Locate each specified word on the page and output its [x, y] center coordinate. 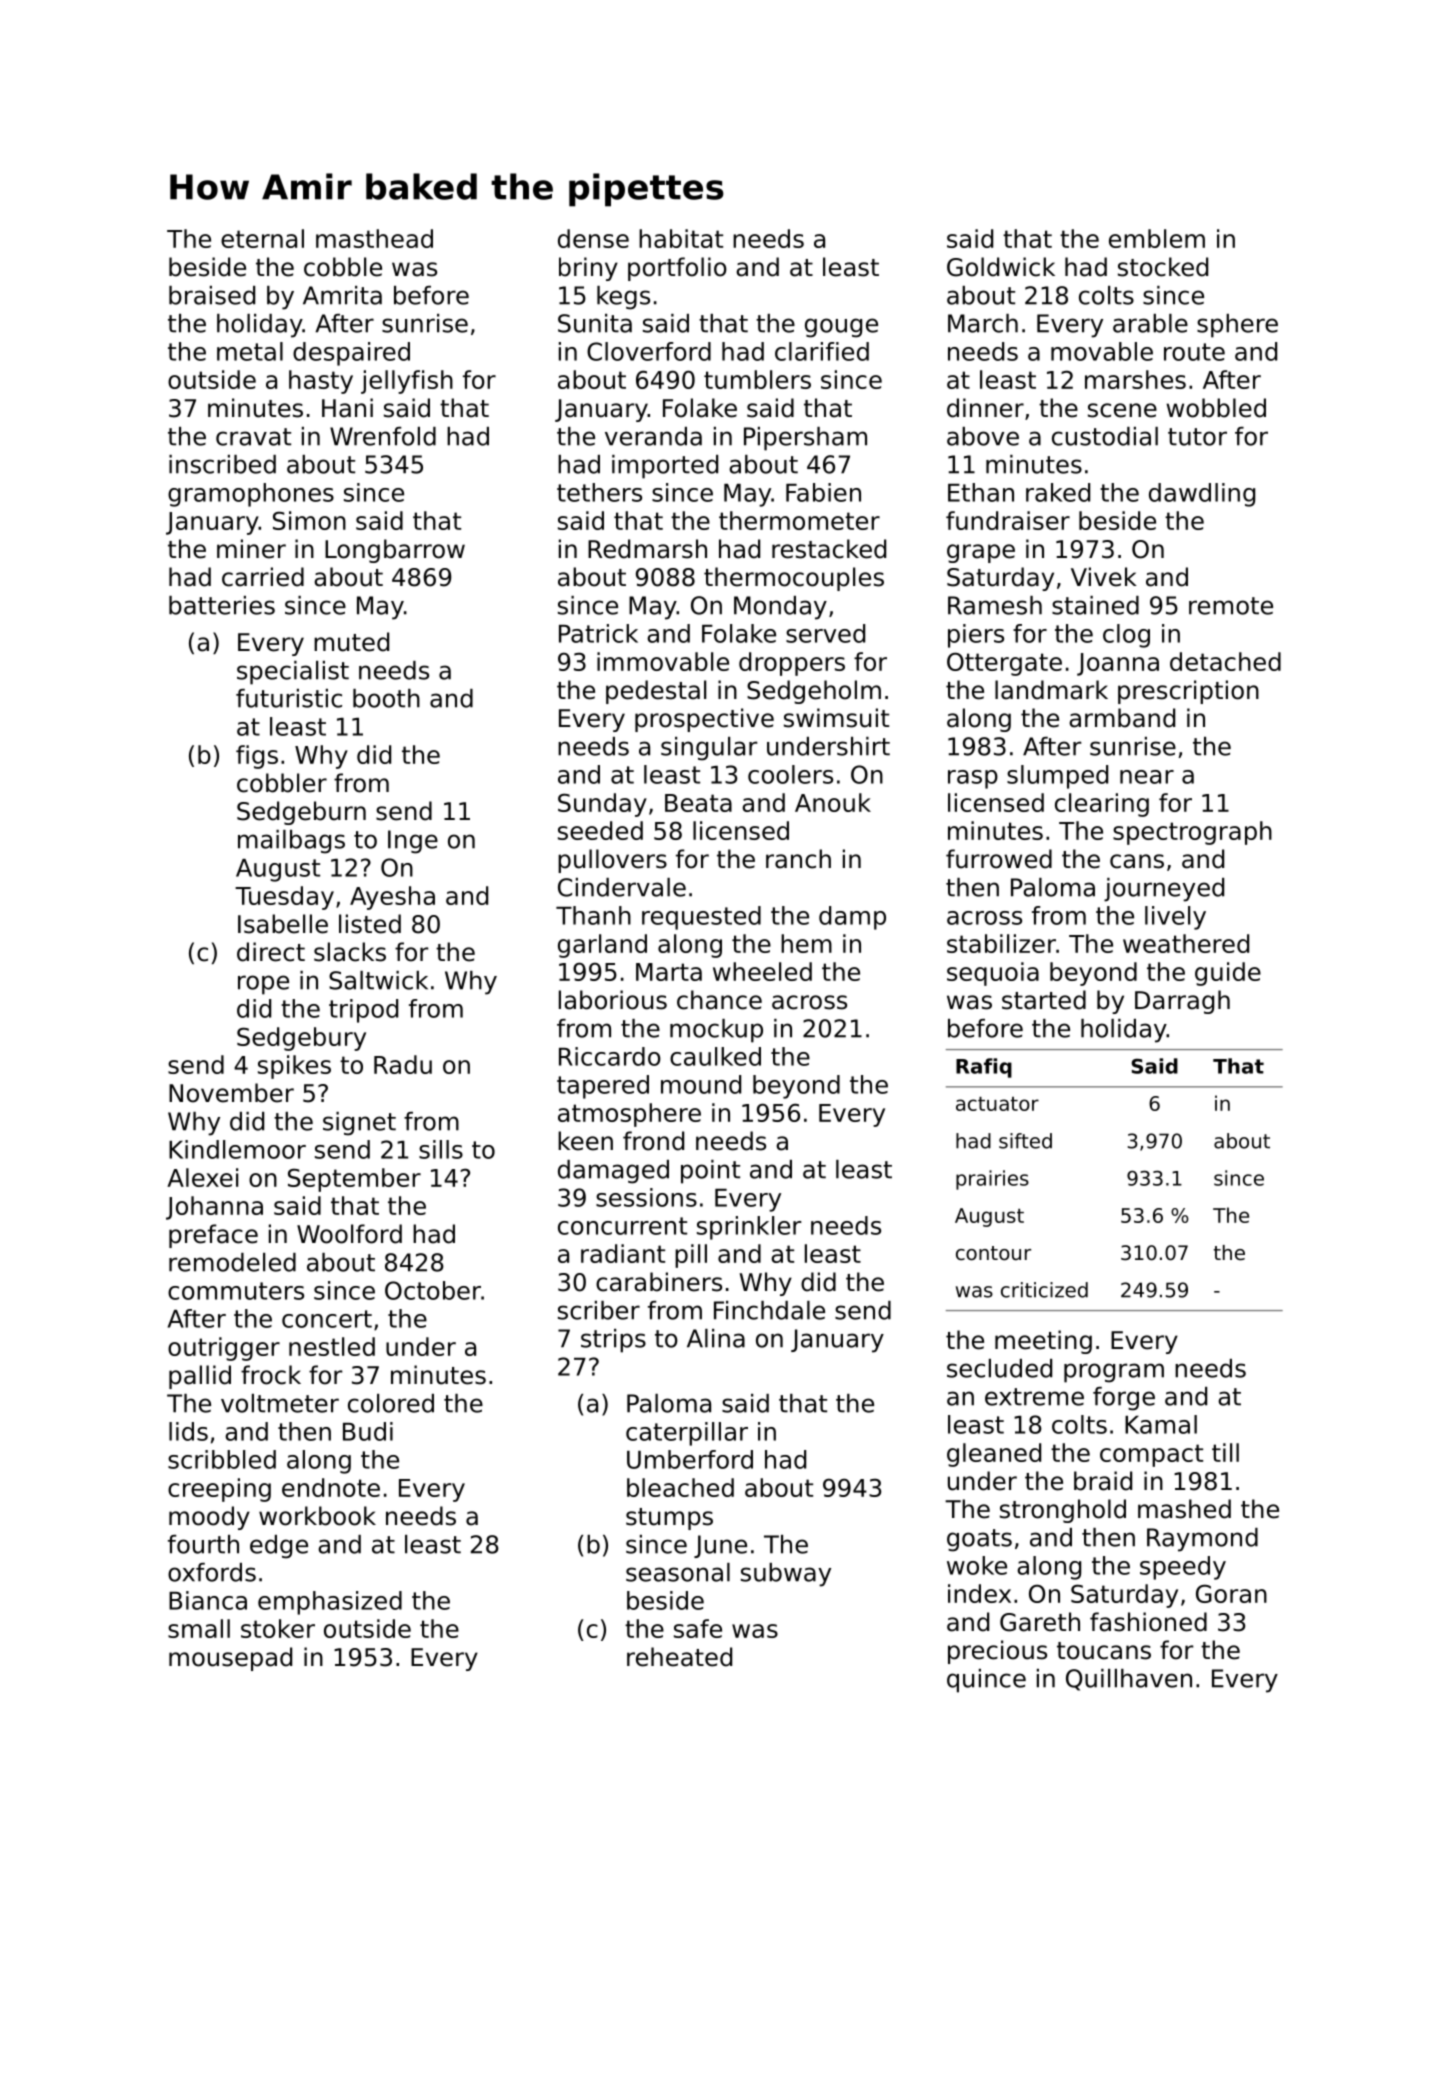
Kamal [1161, 1424]
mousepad [230, 1659]
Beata [698, 803]
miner [251, 549]
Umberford [690, 1459]
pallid [200, 1377]
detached [1225, 661]
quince [986, 1681]
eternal [262, 238]
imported [665, 467]
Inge [413, 842]
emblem [1157, 238]
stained [1095, 605]
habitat [681, 238]
